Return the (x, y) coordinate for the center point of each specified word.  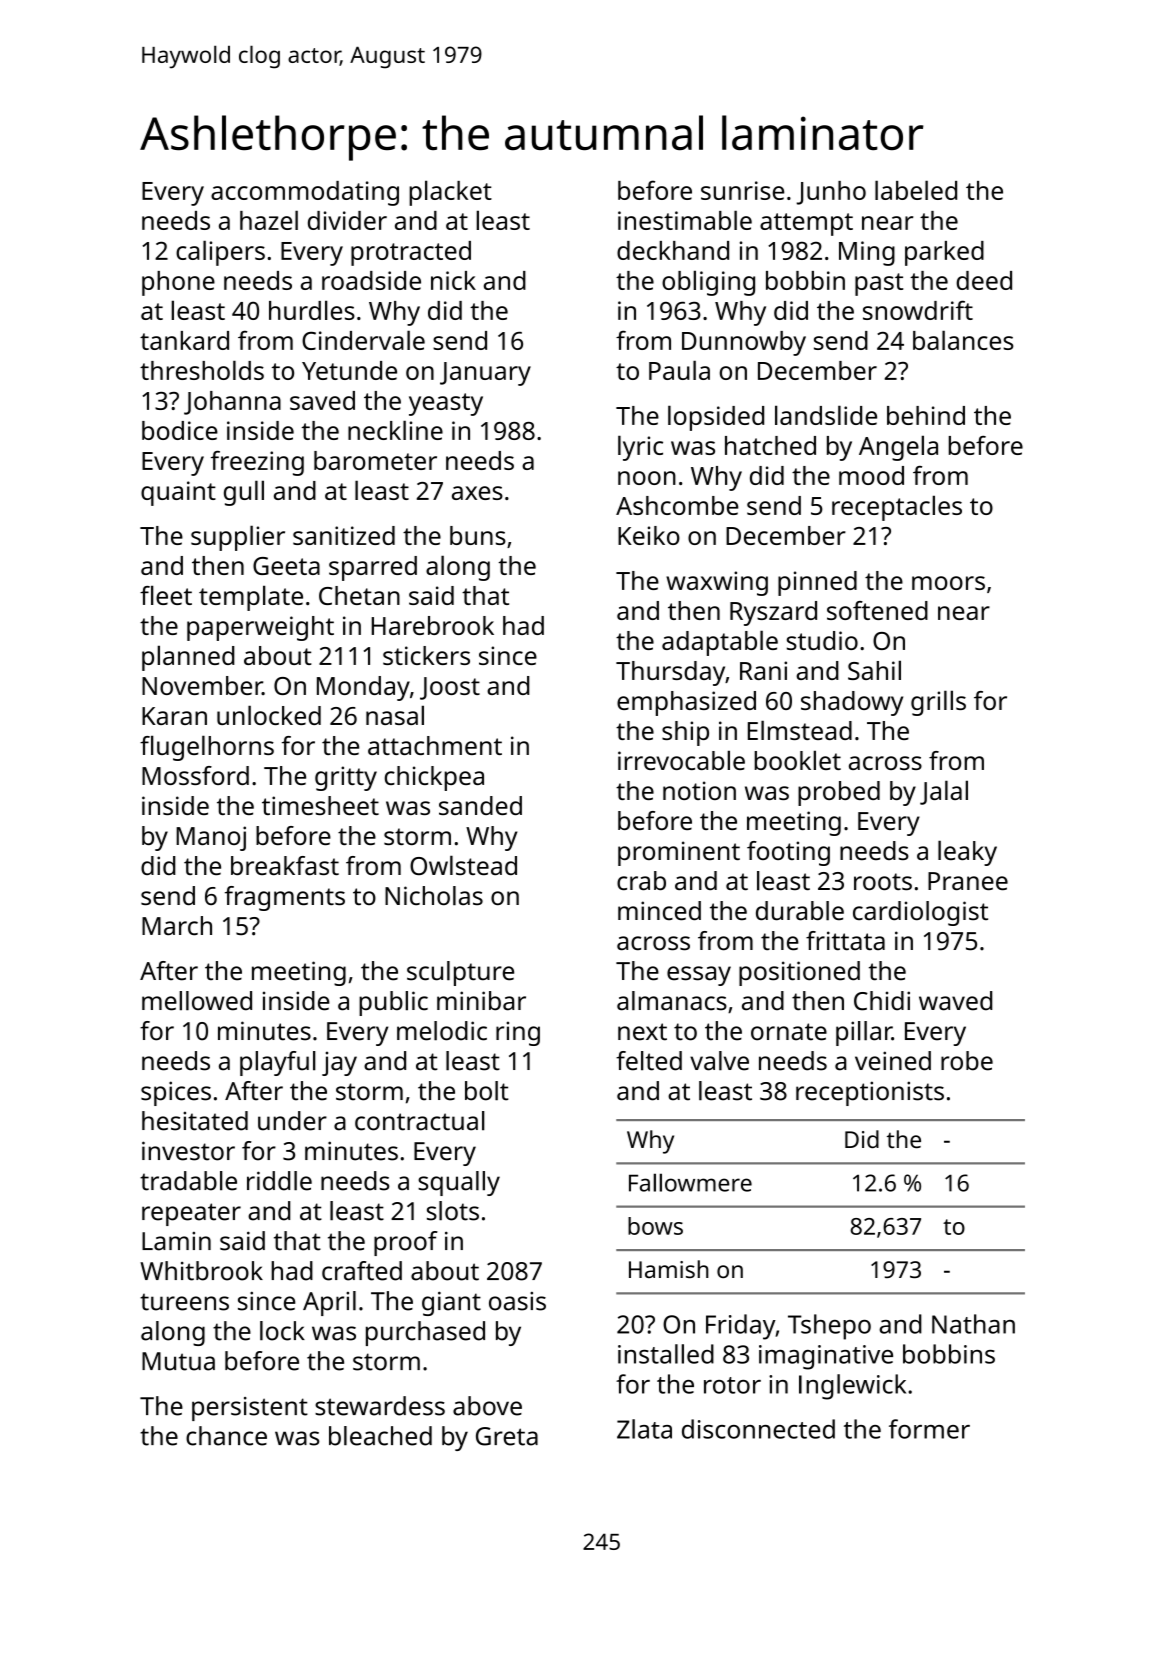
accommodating (305, 193)
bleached (380, 1436)
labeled (916, 190)
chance (226, 1436)
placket (450, 193)
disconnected (758, 1429)
